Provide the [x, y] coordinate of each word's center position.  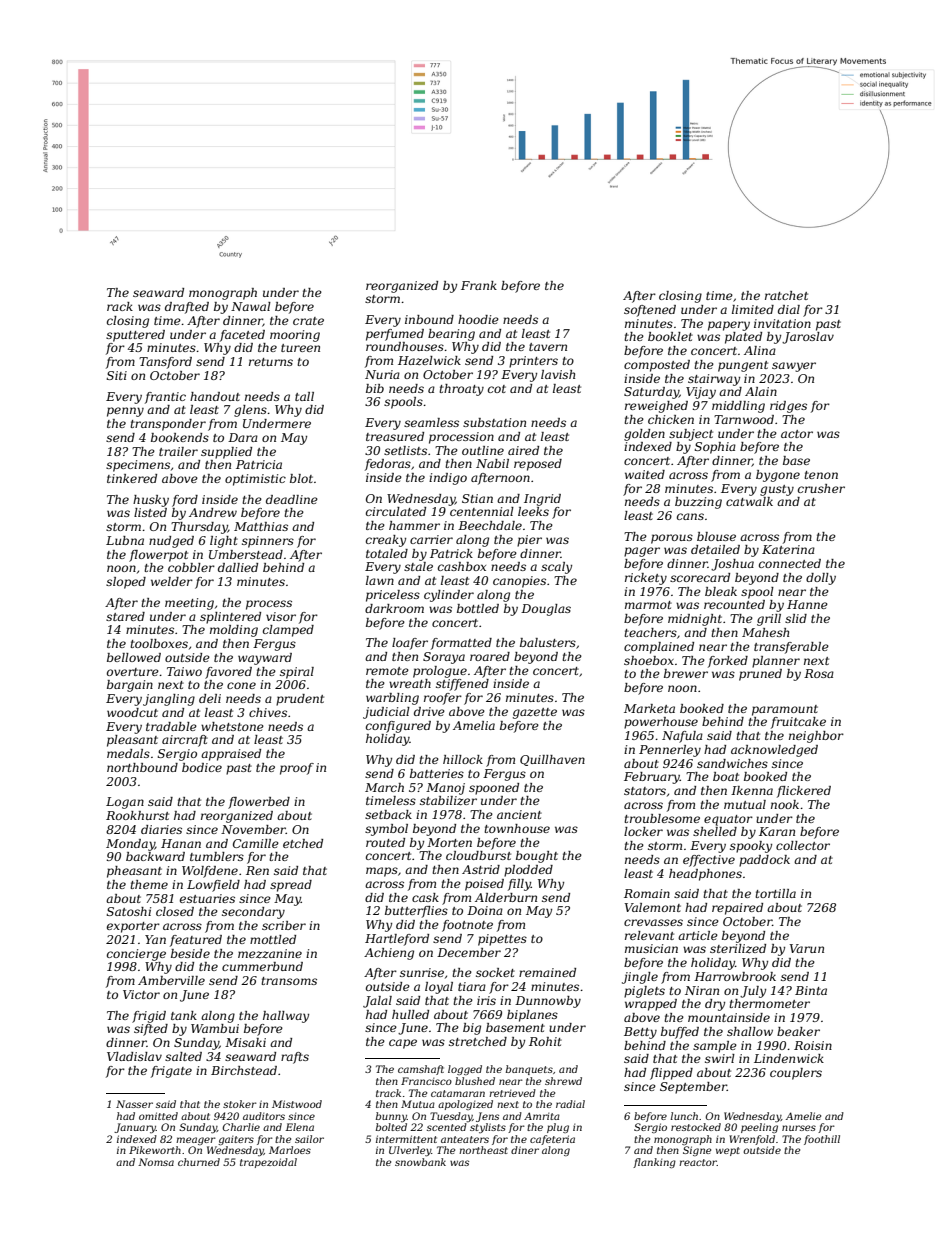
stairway [714, 380]
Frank [479, 285]
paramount [785, 710]
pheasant [134, 872]
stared [125, 616]
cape [403, 1044]
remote [387, 671]
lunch [684, 1116]
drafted [187, 308]
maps [382, 872]
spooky [751, 847]
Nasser [134, 1104]
